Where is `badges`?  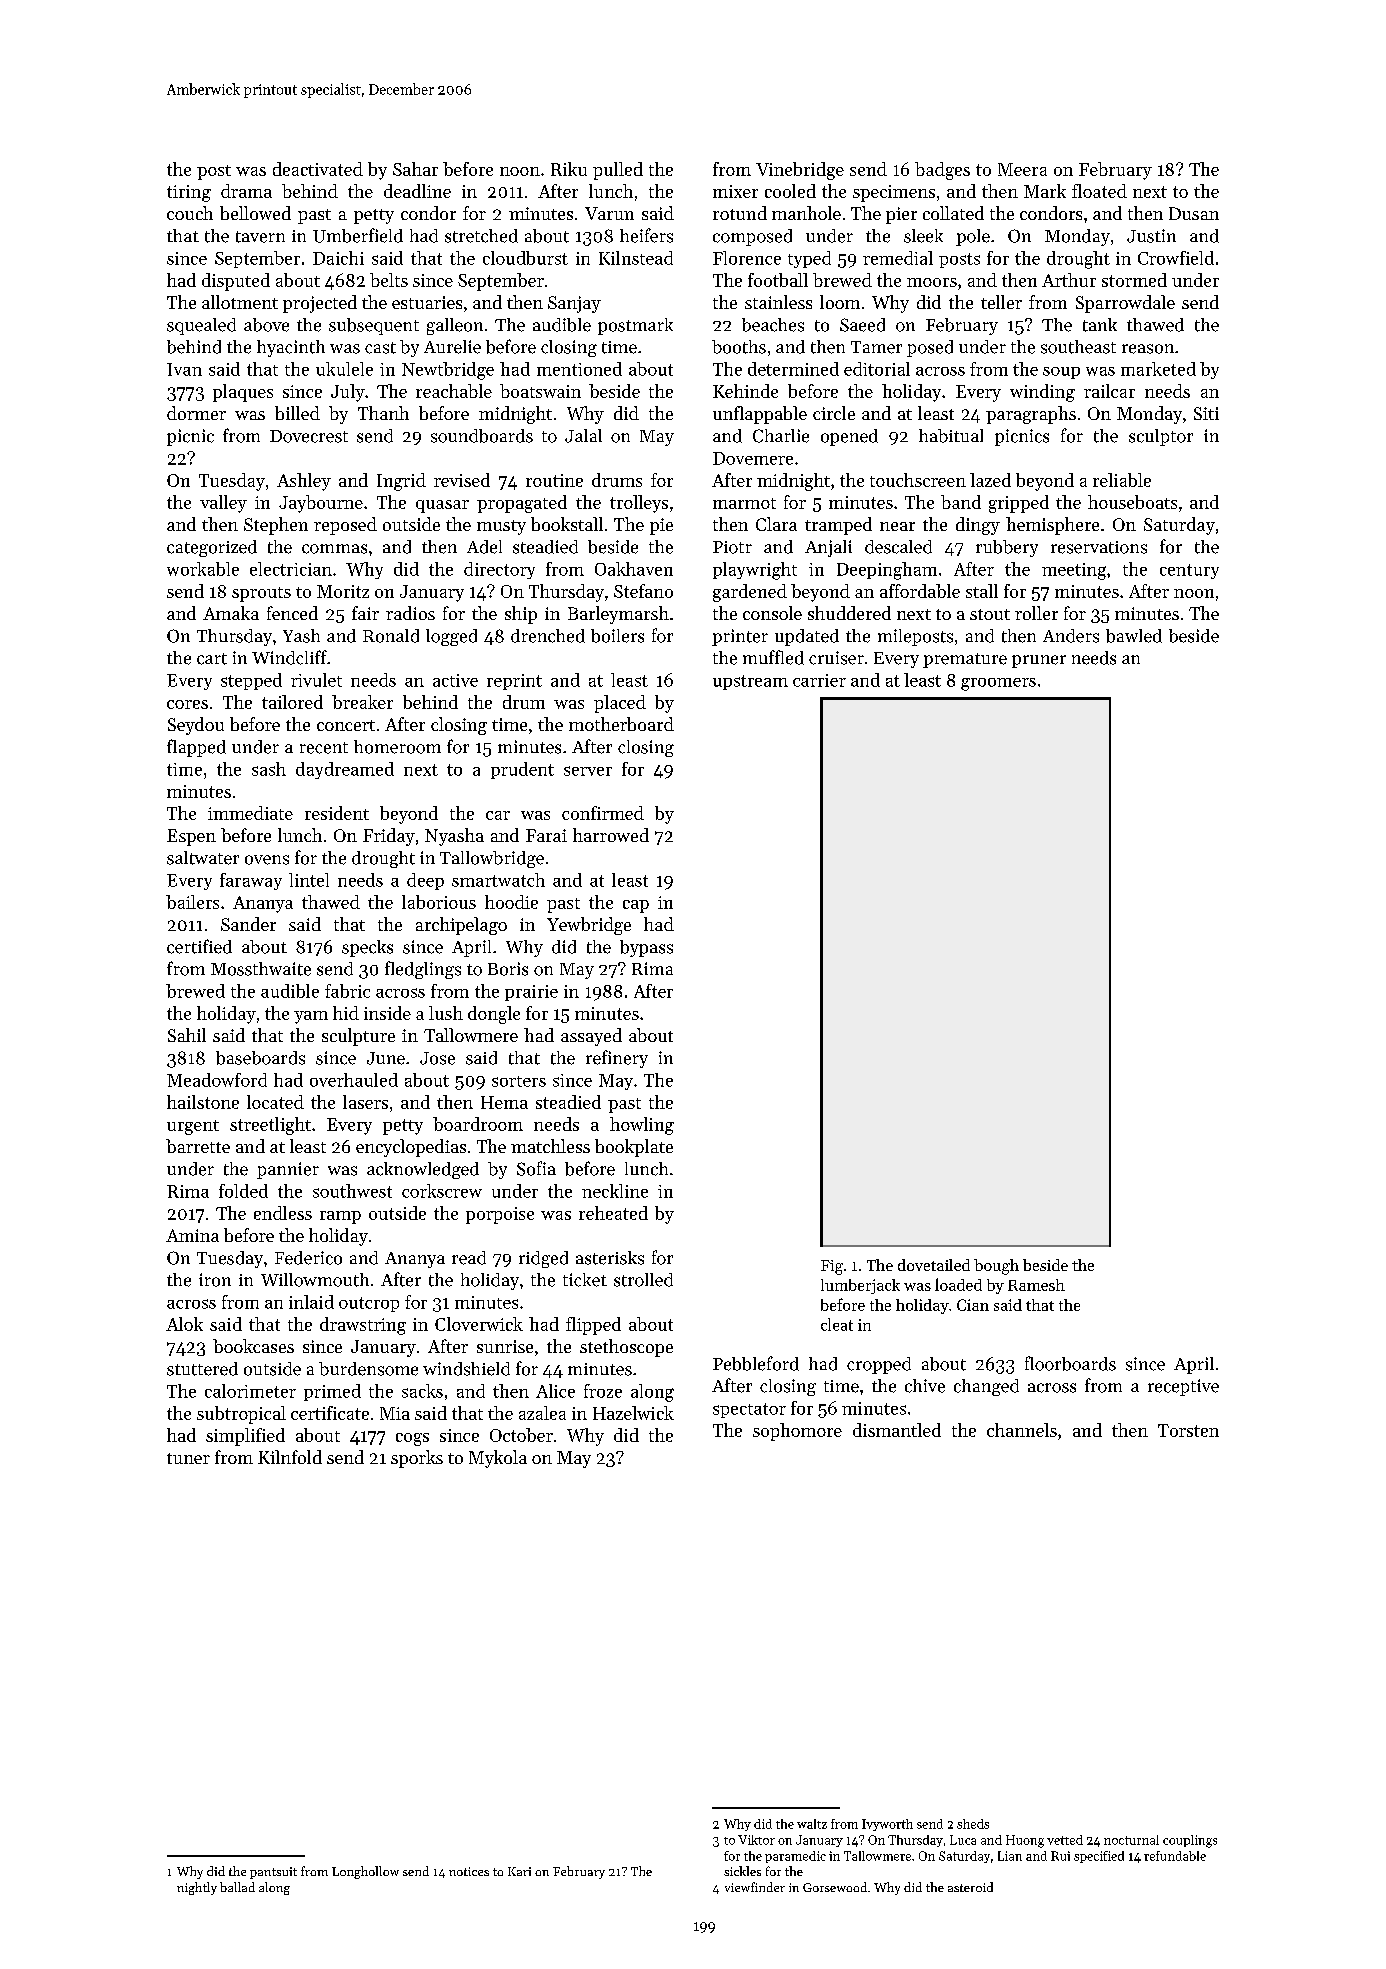
badges is located at coordinates (942, 171).
